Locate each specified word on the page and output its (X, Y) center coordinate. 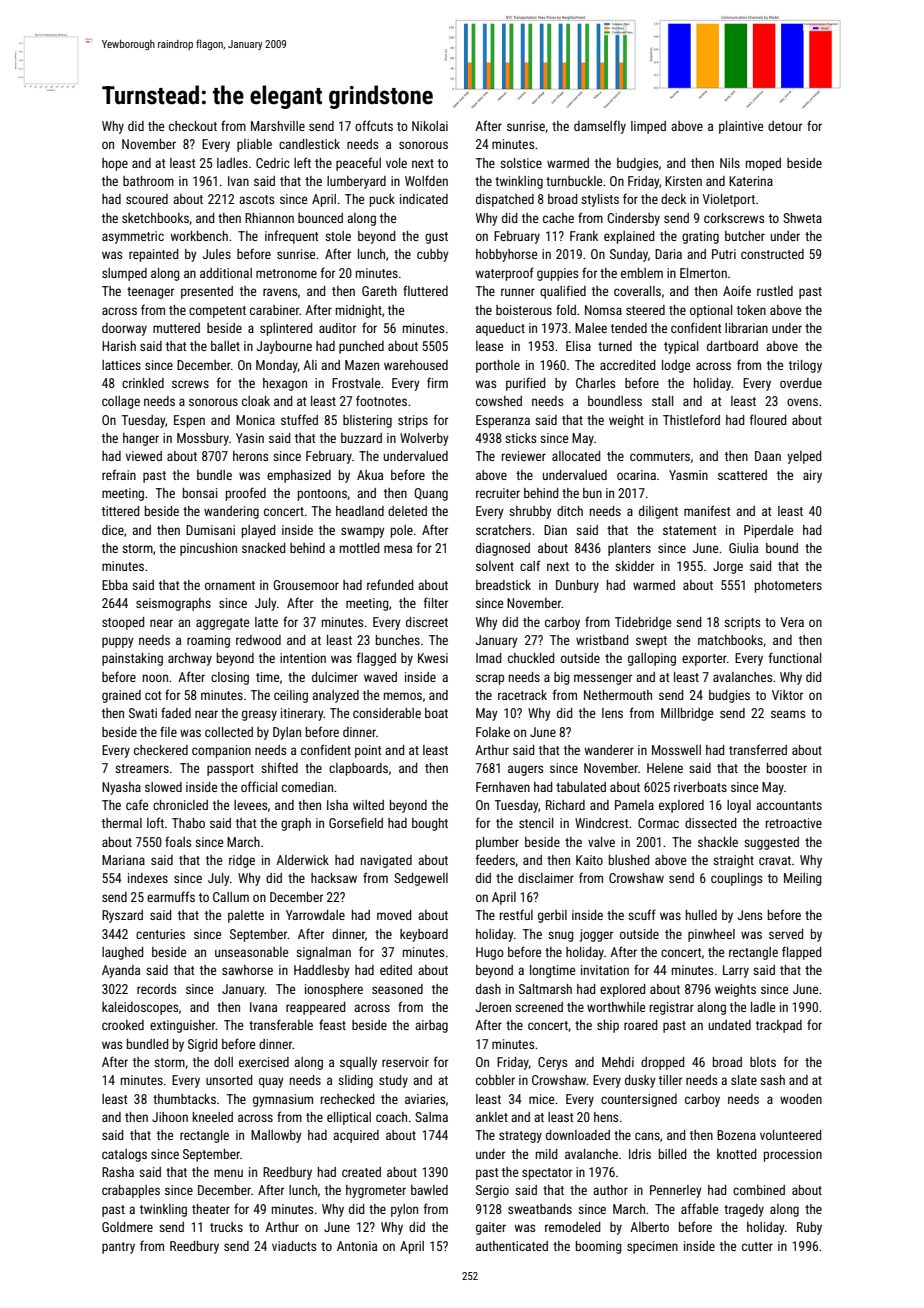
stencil (536, 823)
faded (176, 712)
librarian (746, 328)
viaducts (294, 1246)
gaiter (491, 1228)
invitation (605, 970)
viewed (144, 456)
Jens (750, 915)
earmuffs (171, 896)
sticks (520, 438)
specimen (652, 1247)
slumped (124, 274)
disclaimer (546, 878)
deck (673, 199)
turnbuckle (574, 181)
